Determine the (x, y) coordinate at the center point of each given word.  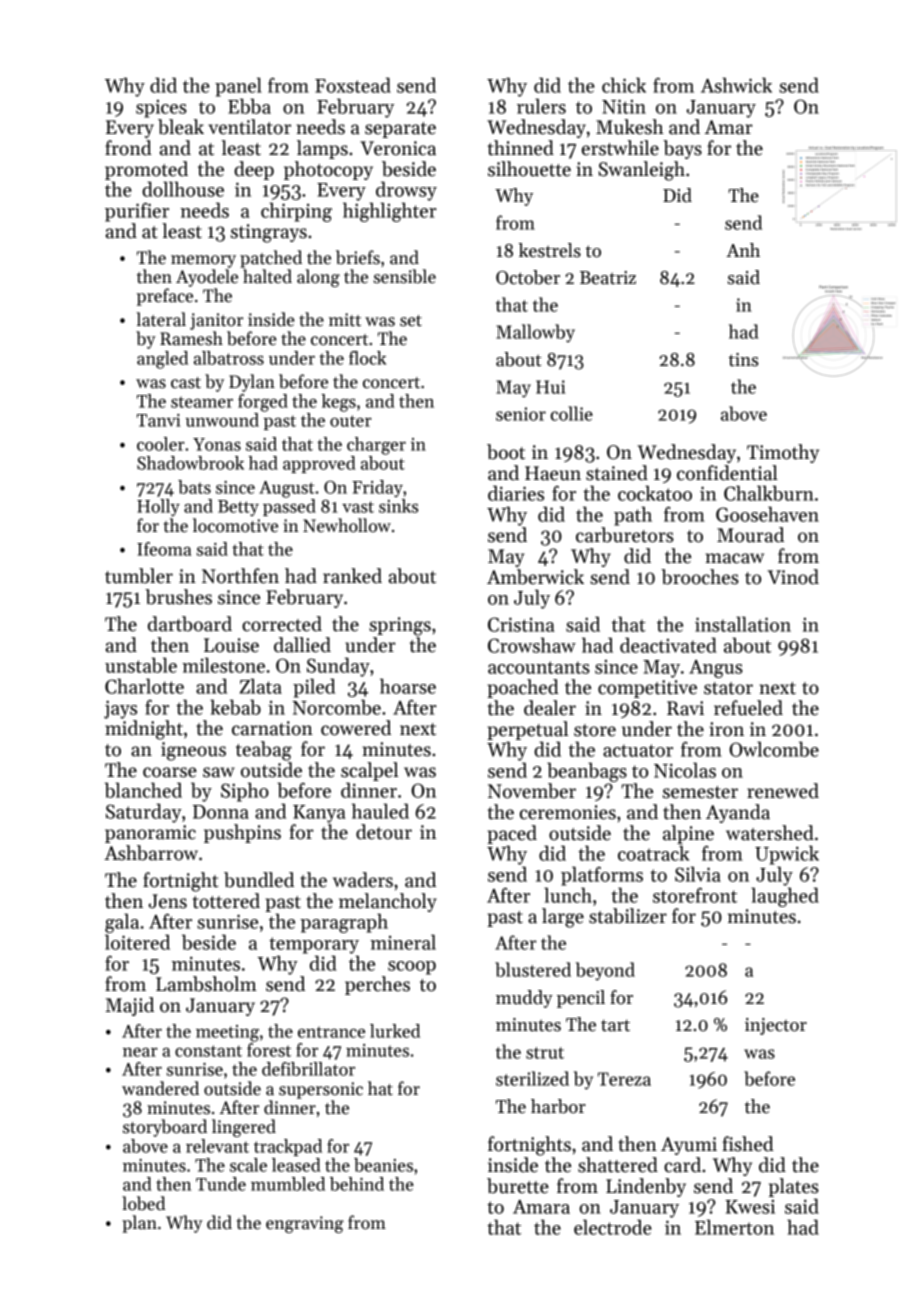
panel (238, 87)
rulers (541, 106)
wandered (160, 1088)
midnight (144, 730)
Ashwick (736, 85)
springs (400, 626)
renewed (783, 791)
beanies (383, 1165)
